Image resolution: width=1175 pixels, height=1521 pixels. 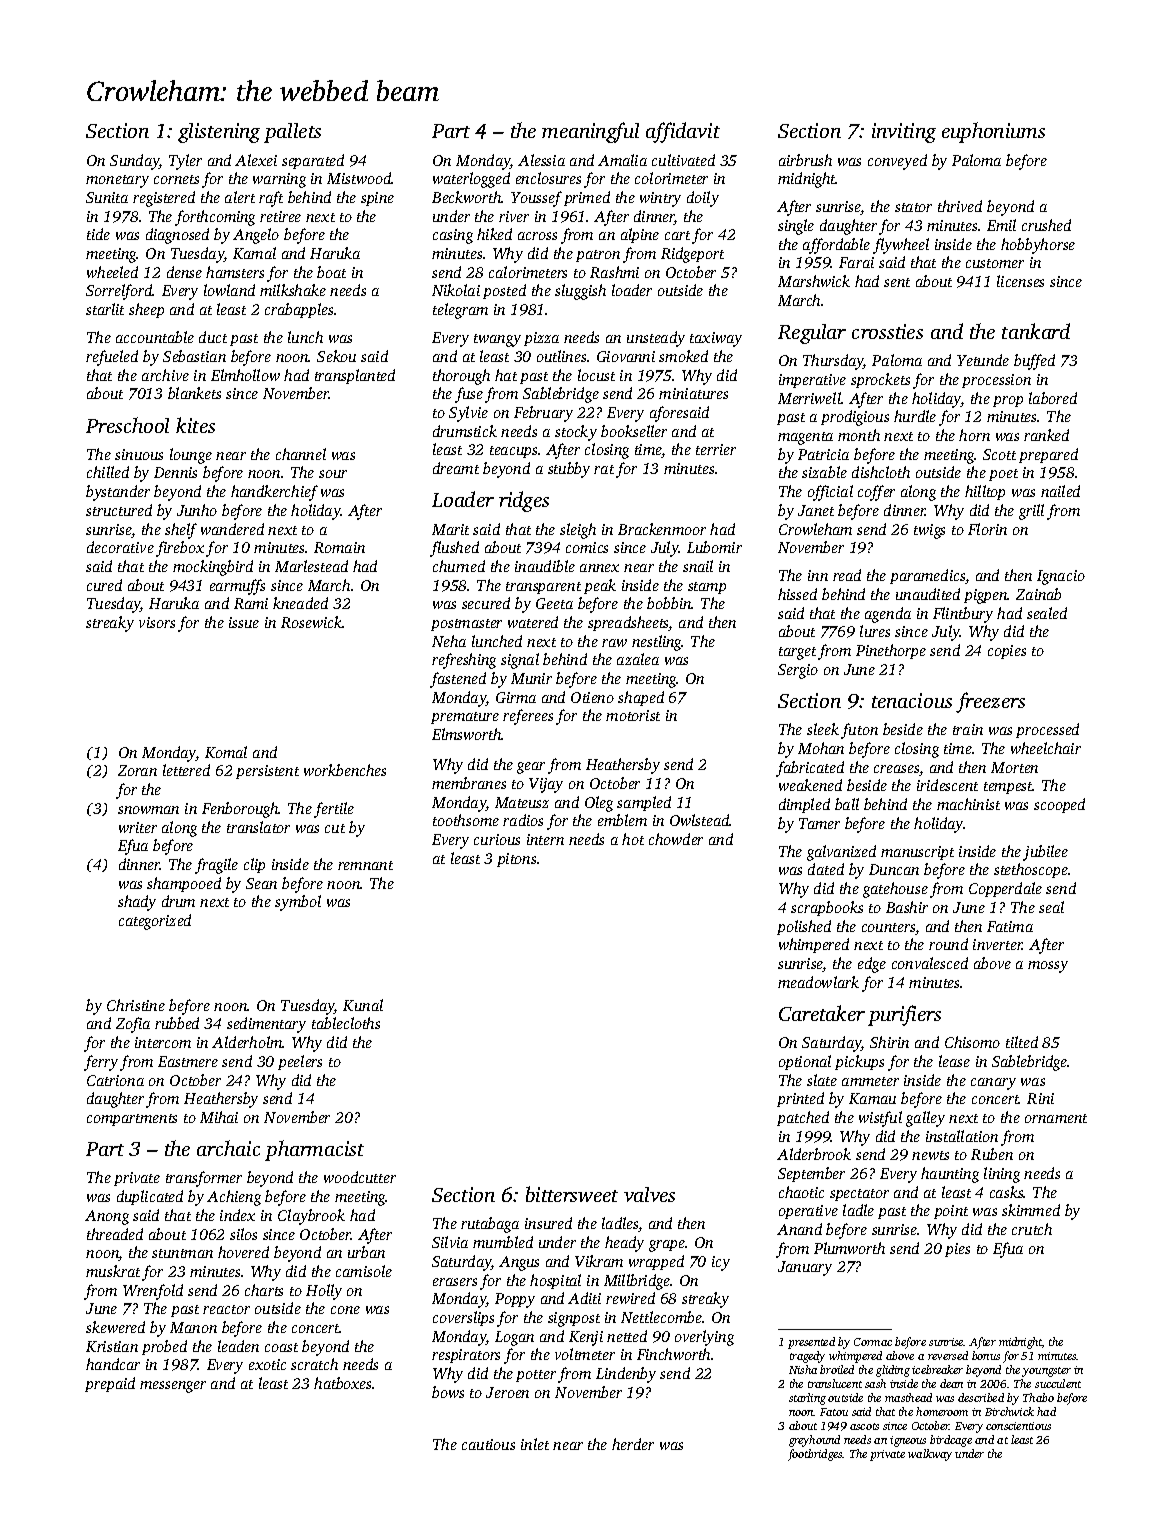 What do you see at coordinates (312, 622) in the image?
I see `Rosewick` at bounding box center [312, 622].
